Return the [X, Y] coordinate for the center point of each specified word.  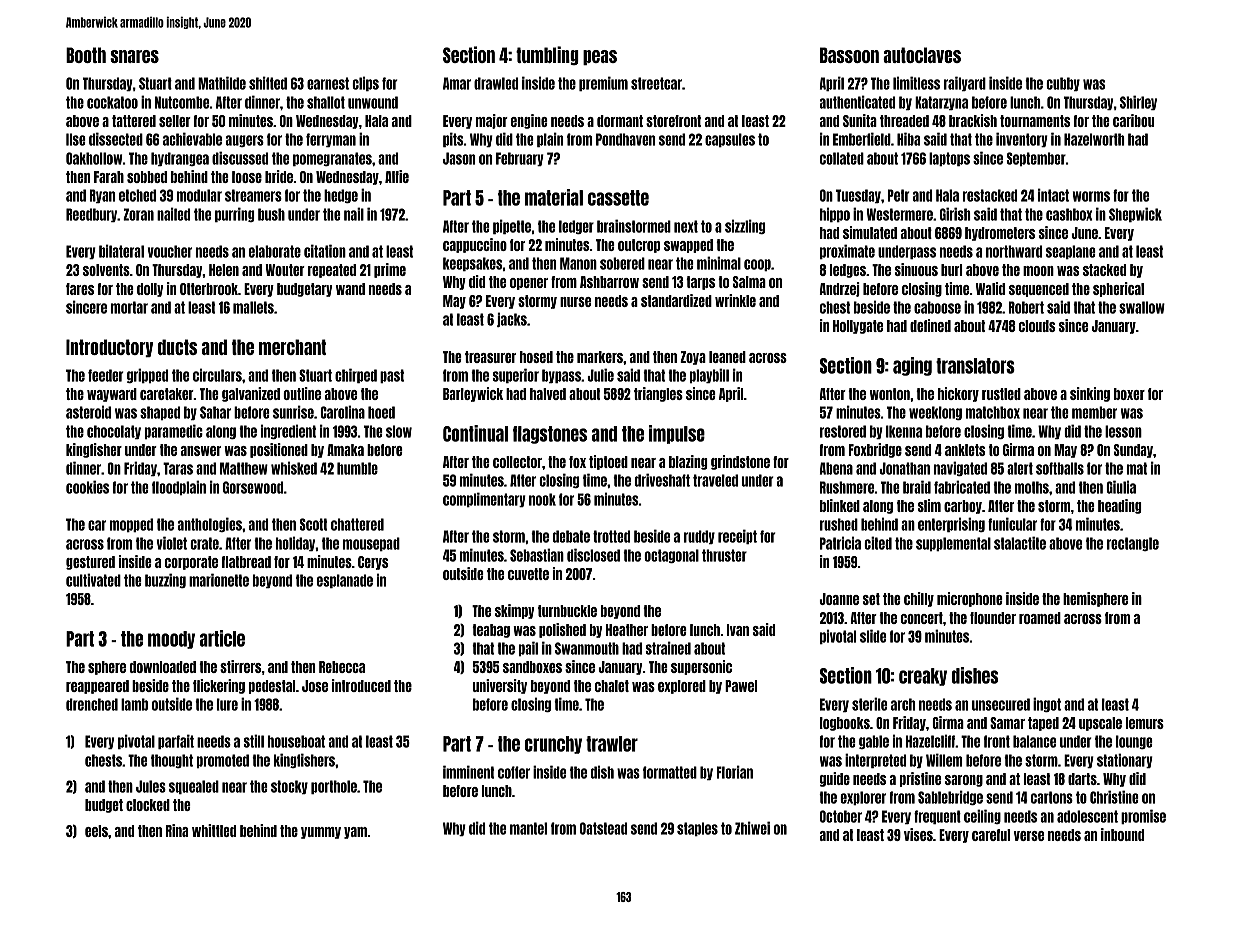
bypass [561, 376]
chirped [356, 375]
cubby [1063, 84]
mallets [253, 307]
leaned [727, 357]
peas [600, 57]
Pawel [741, 686]
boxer [1129, 394]
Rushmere [847, 487]
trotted [611, 536]
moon [1038, 271]
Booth [86, 55]
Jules [151, 786]
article [222, 638]
